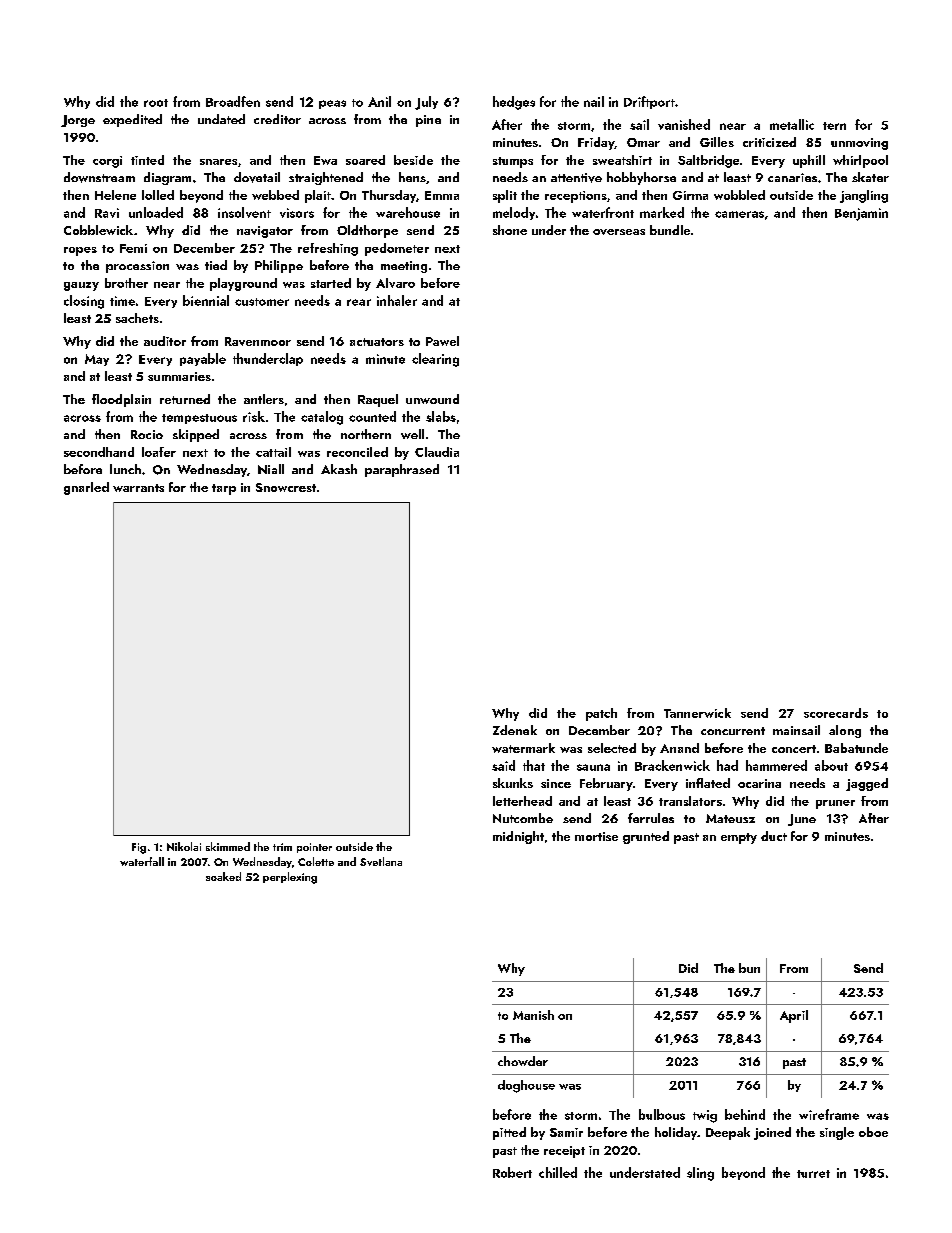  What do you see at coordinates (515, 730) in the screenshot?
I see `Zdenek` at bounding box center [515, 730].
